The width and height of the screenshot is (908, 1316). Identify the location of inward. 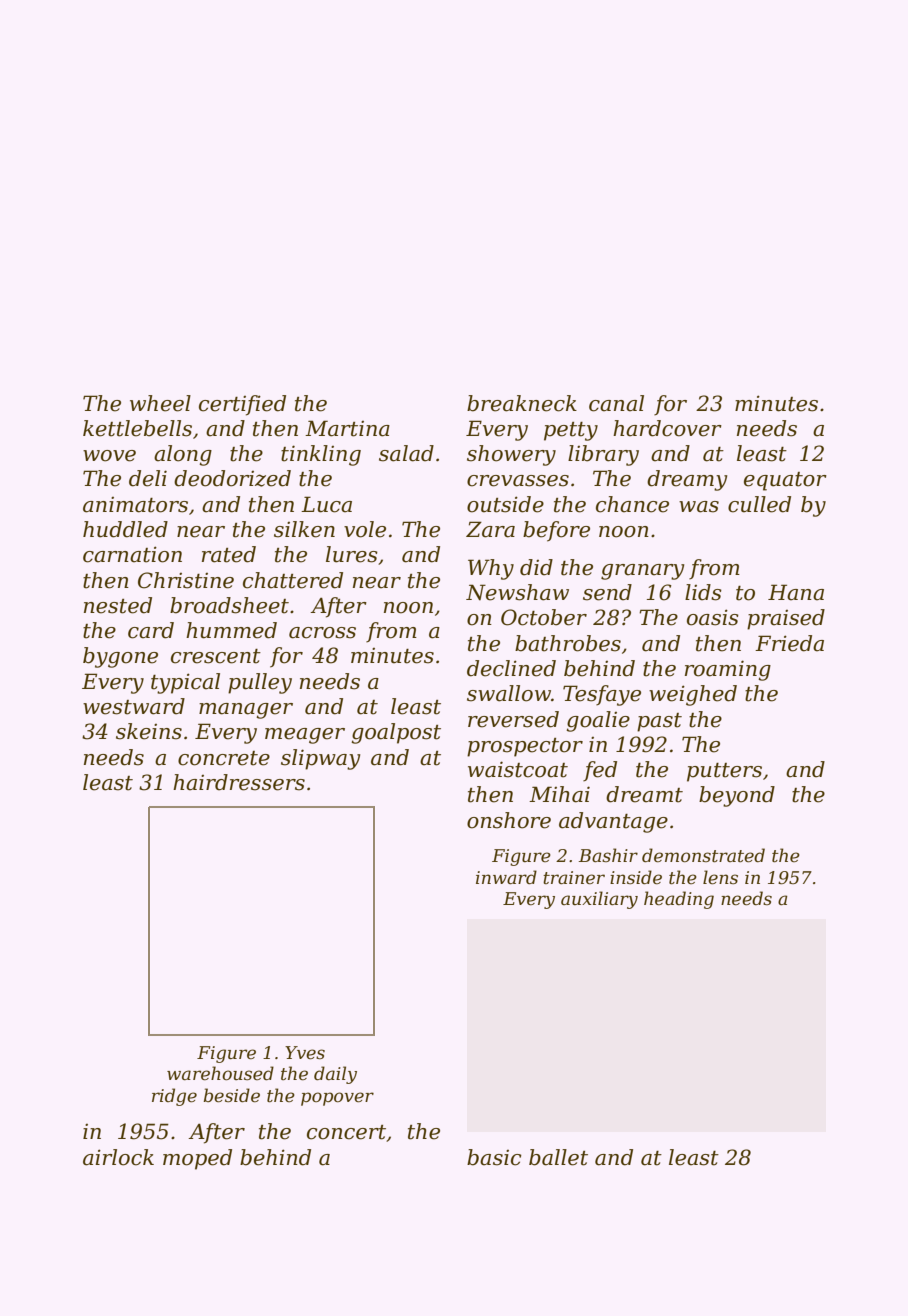
(506, 877).
